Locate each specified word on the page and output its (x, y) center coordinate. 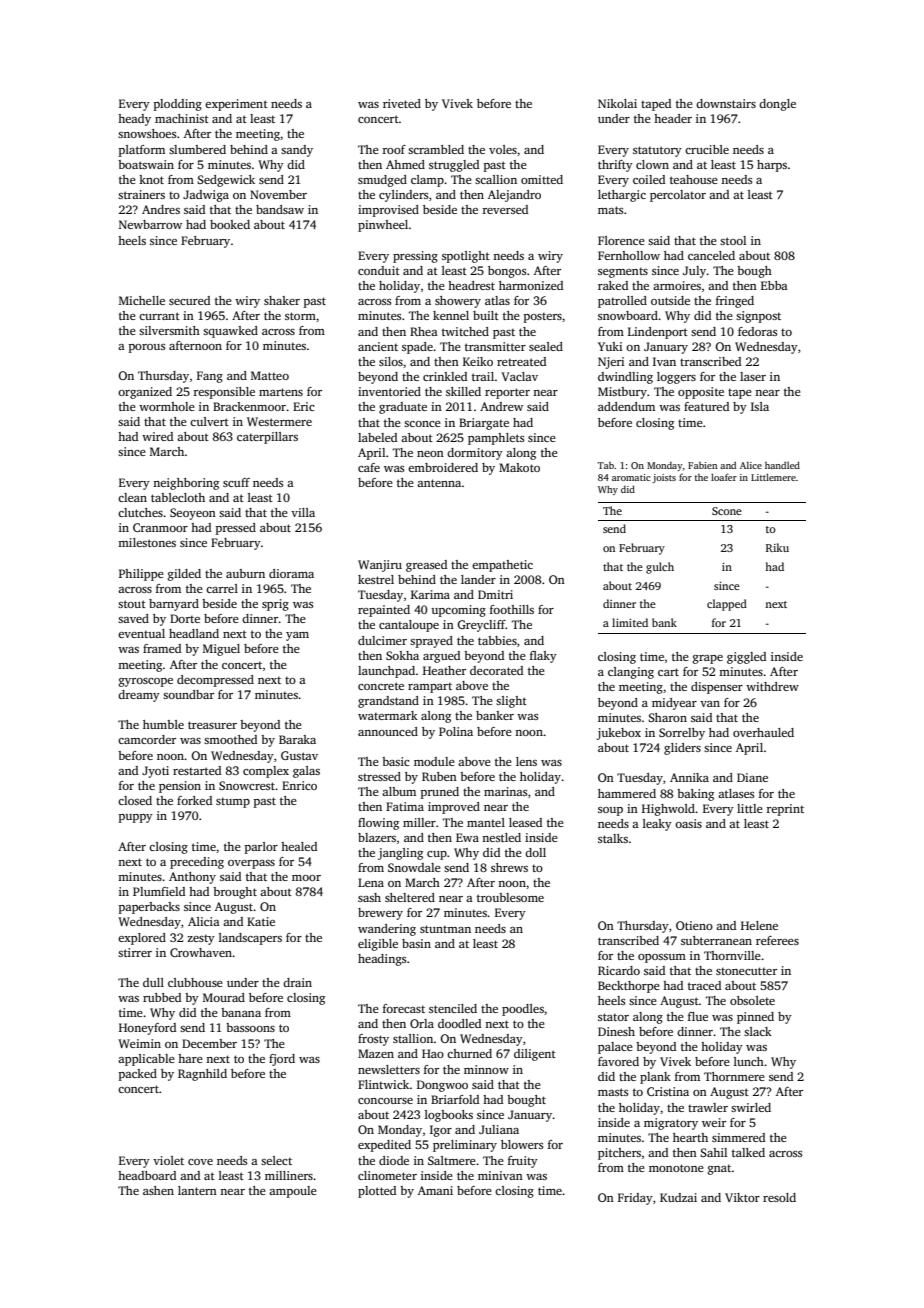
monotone (676, 1168)
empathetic (502, 566)
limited (630, 622)
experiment (236, 105)
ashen (158, 1190)
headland (194, 633)
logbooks (449, 1116)
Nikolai (617, 103)
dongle (777, 105)
